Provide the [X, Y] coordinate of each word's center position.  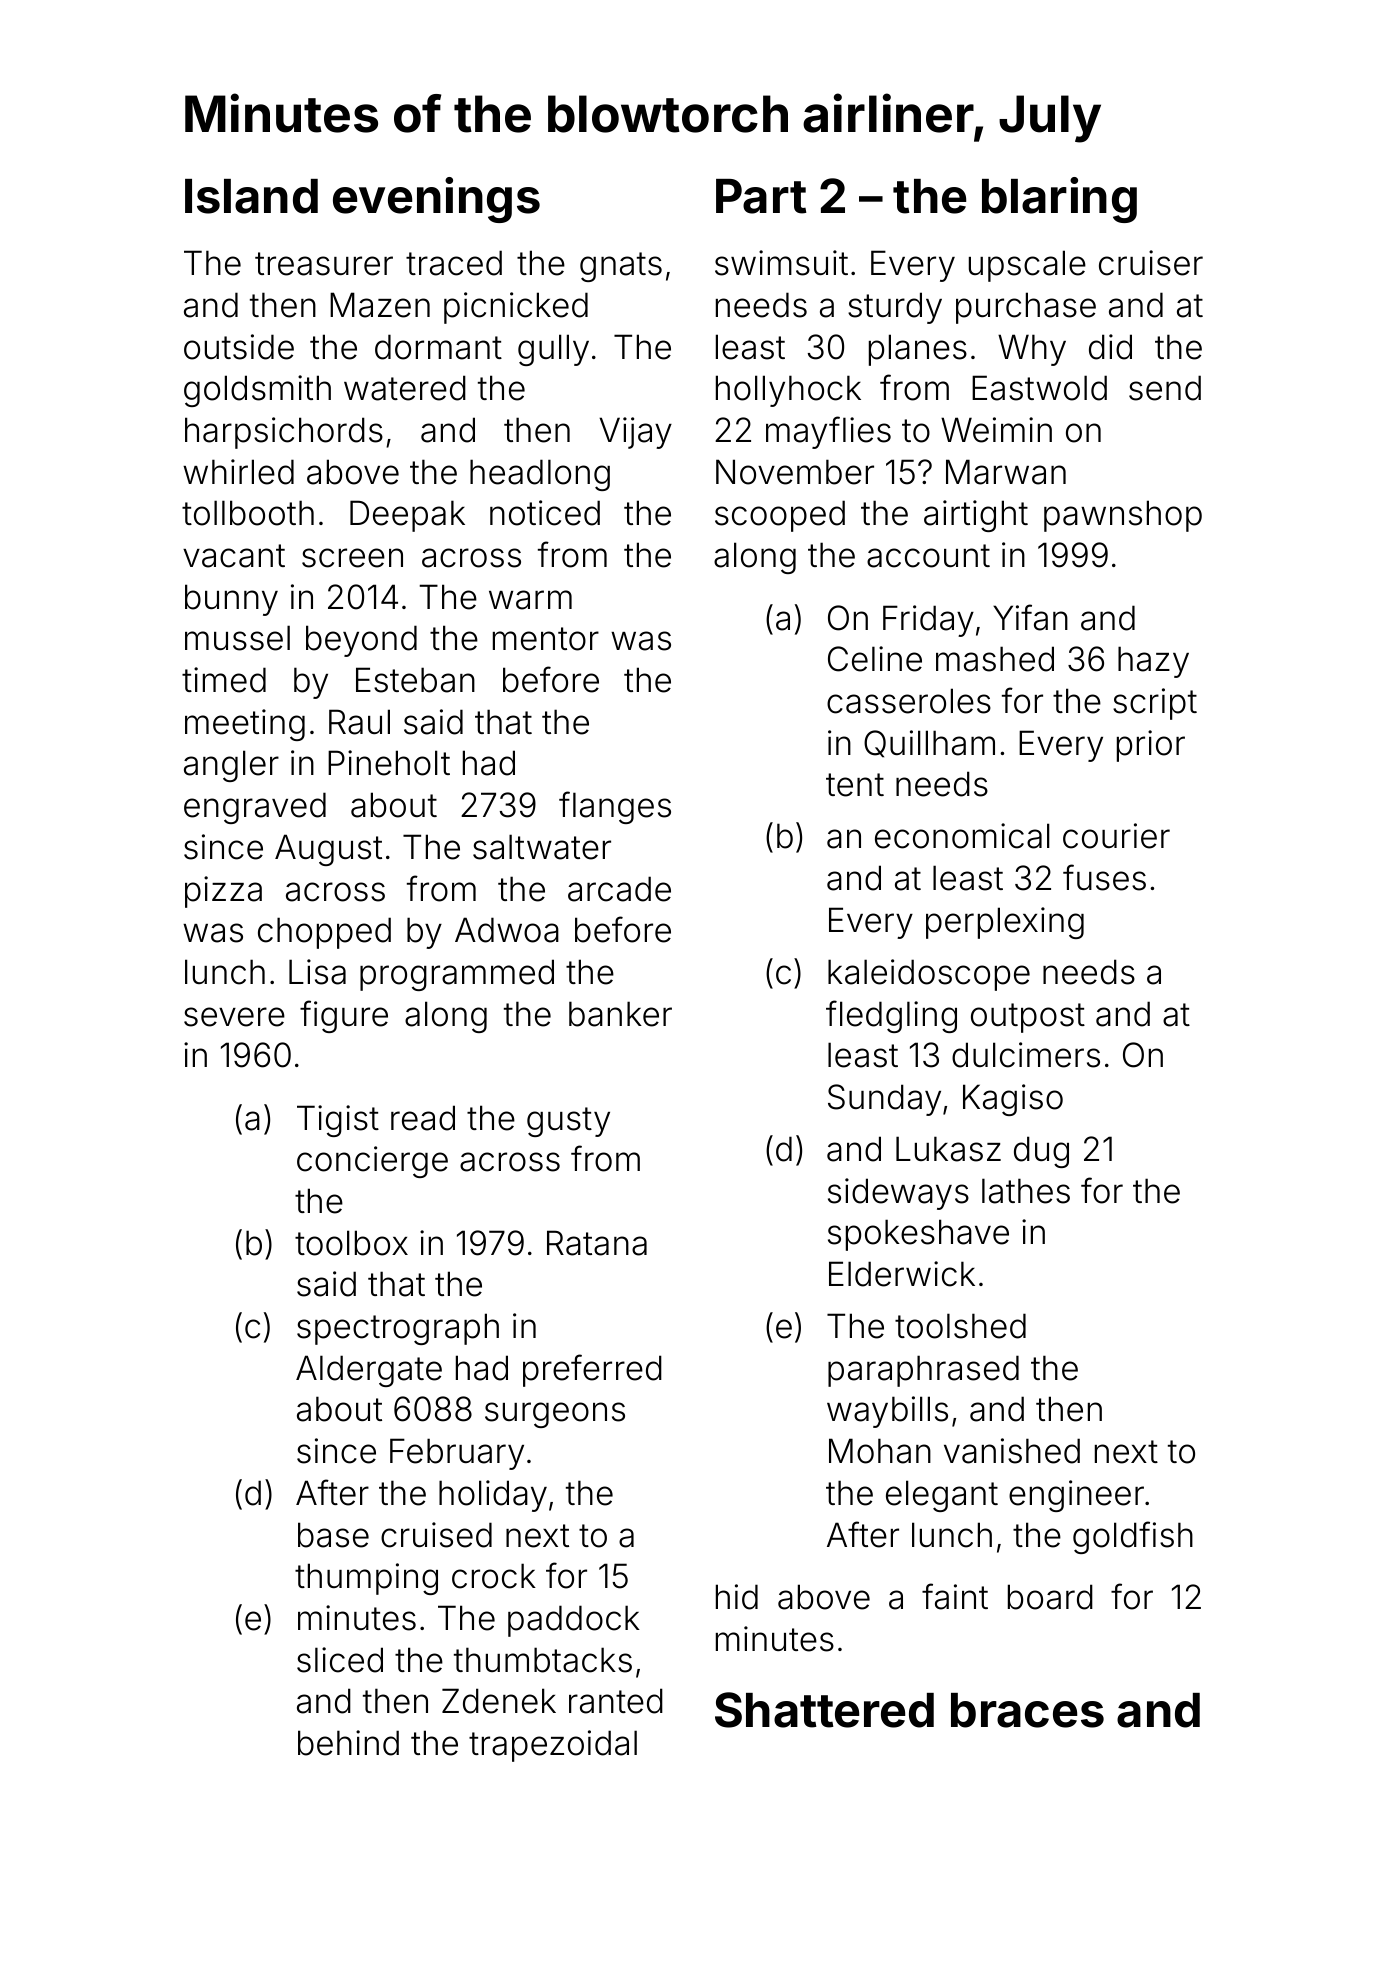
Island [251, 196]
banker [620, 1014]
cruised [436, 1535]
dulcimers [1026, 1055]
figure [344, 1016]
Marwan [1006, 472]
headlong [540, 475]
